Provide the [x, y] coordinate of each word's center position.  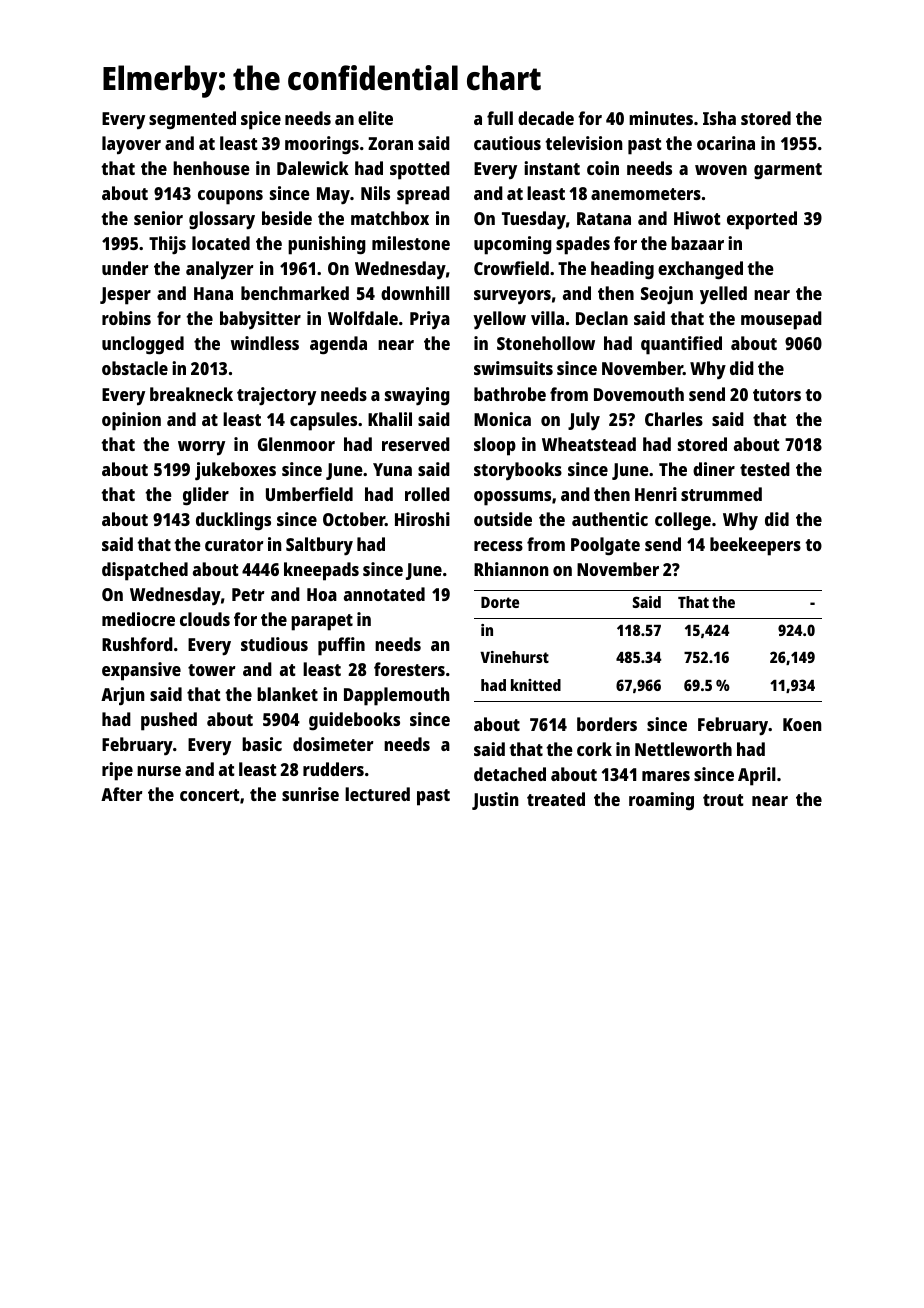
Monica [502, 419]
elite [375, 118]
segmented [192, 120]
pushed [169, 721]
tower [211, 670]
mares [666, 776]
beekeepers [755, 546]
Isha [719, 118]
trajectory [276, 396]
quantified [681, 345]
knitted [536, 685]
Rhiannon [511, 569]
